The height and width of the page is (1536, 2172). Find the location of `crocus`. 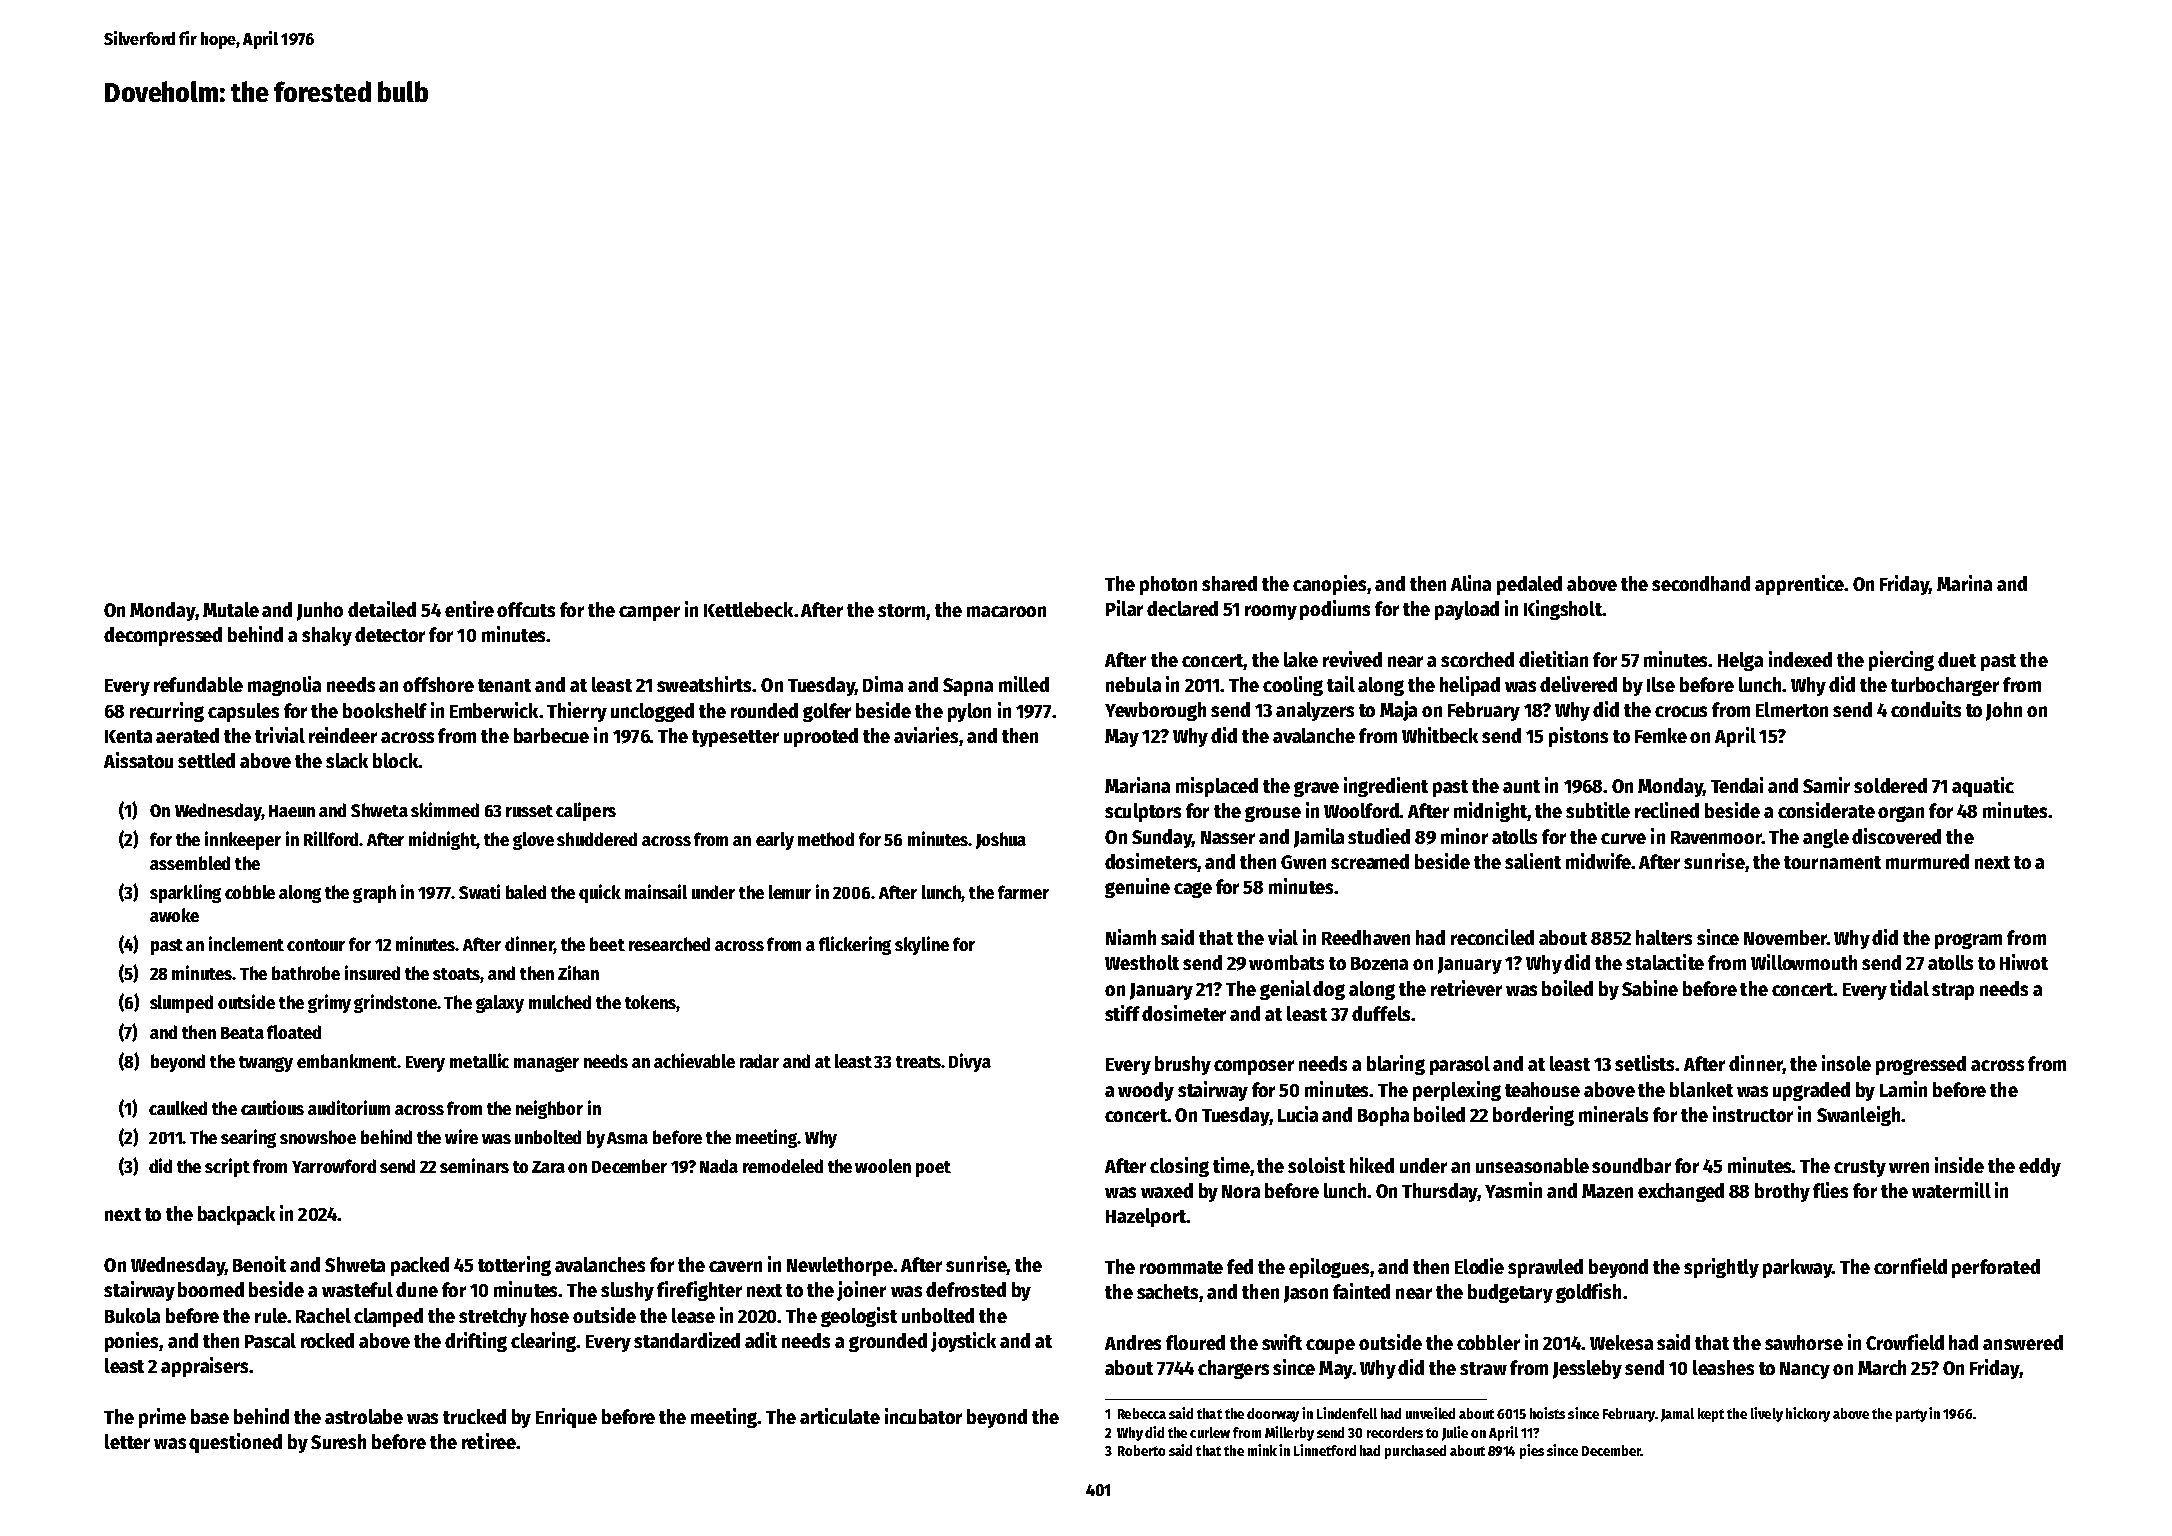

crocus is located at coordinates (1681, 711).
